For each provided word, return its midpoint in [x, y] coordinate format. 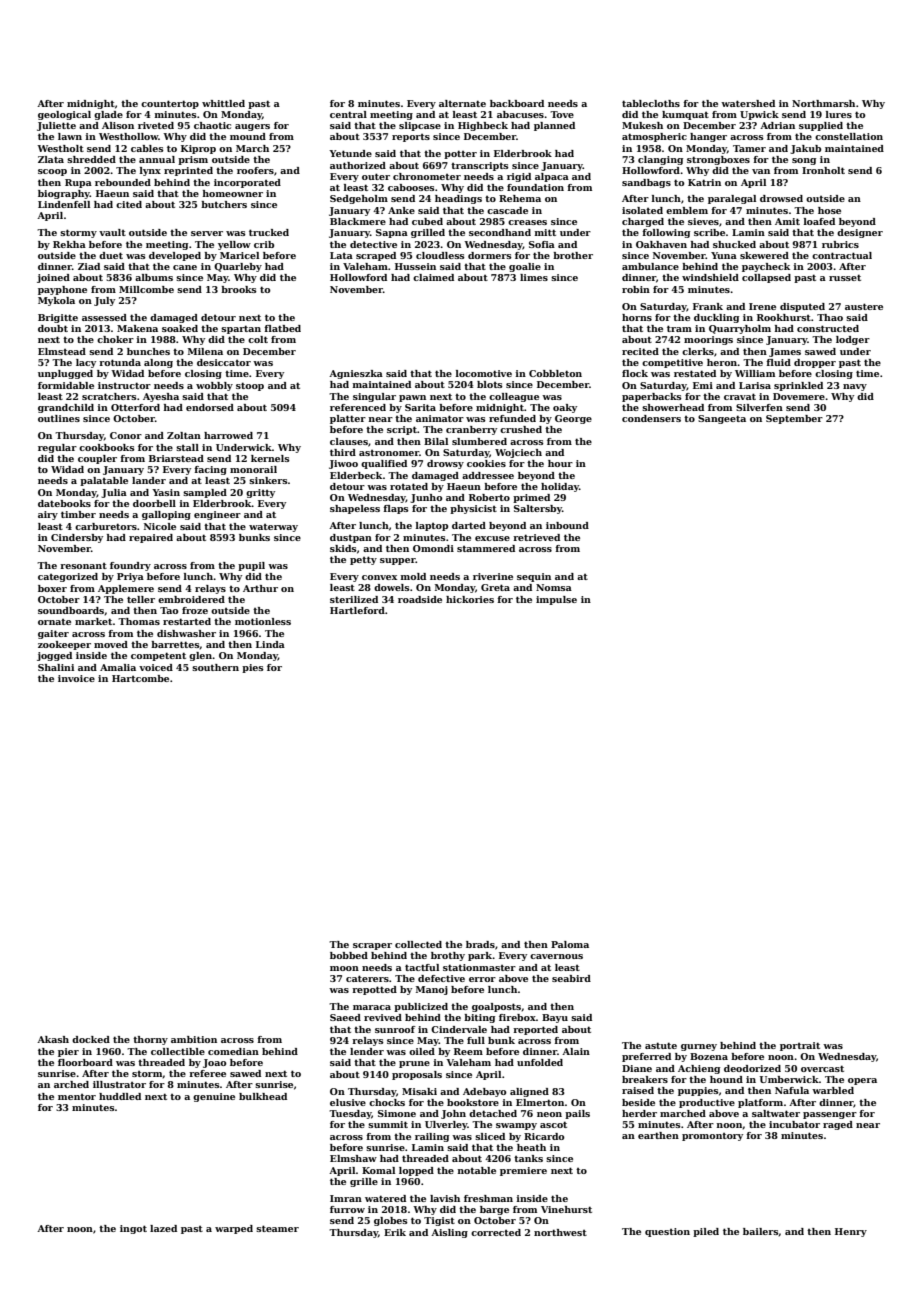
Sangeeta [722, 419]
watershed [748, 103]
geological [64, 115]
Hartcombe [140, 678]
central [348, 114]
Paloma [570, 944]
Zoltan [184, 435]
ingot [133, 1229]
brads [480, 944]
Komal [378, 1170]
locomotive [484, 373]
